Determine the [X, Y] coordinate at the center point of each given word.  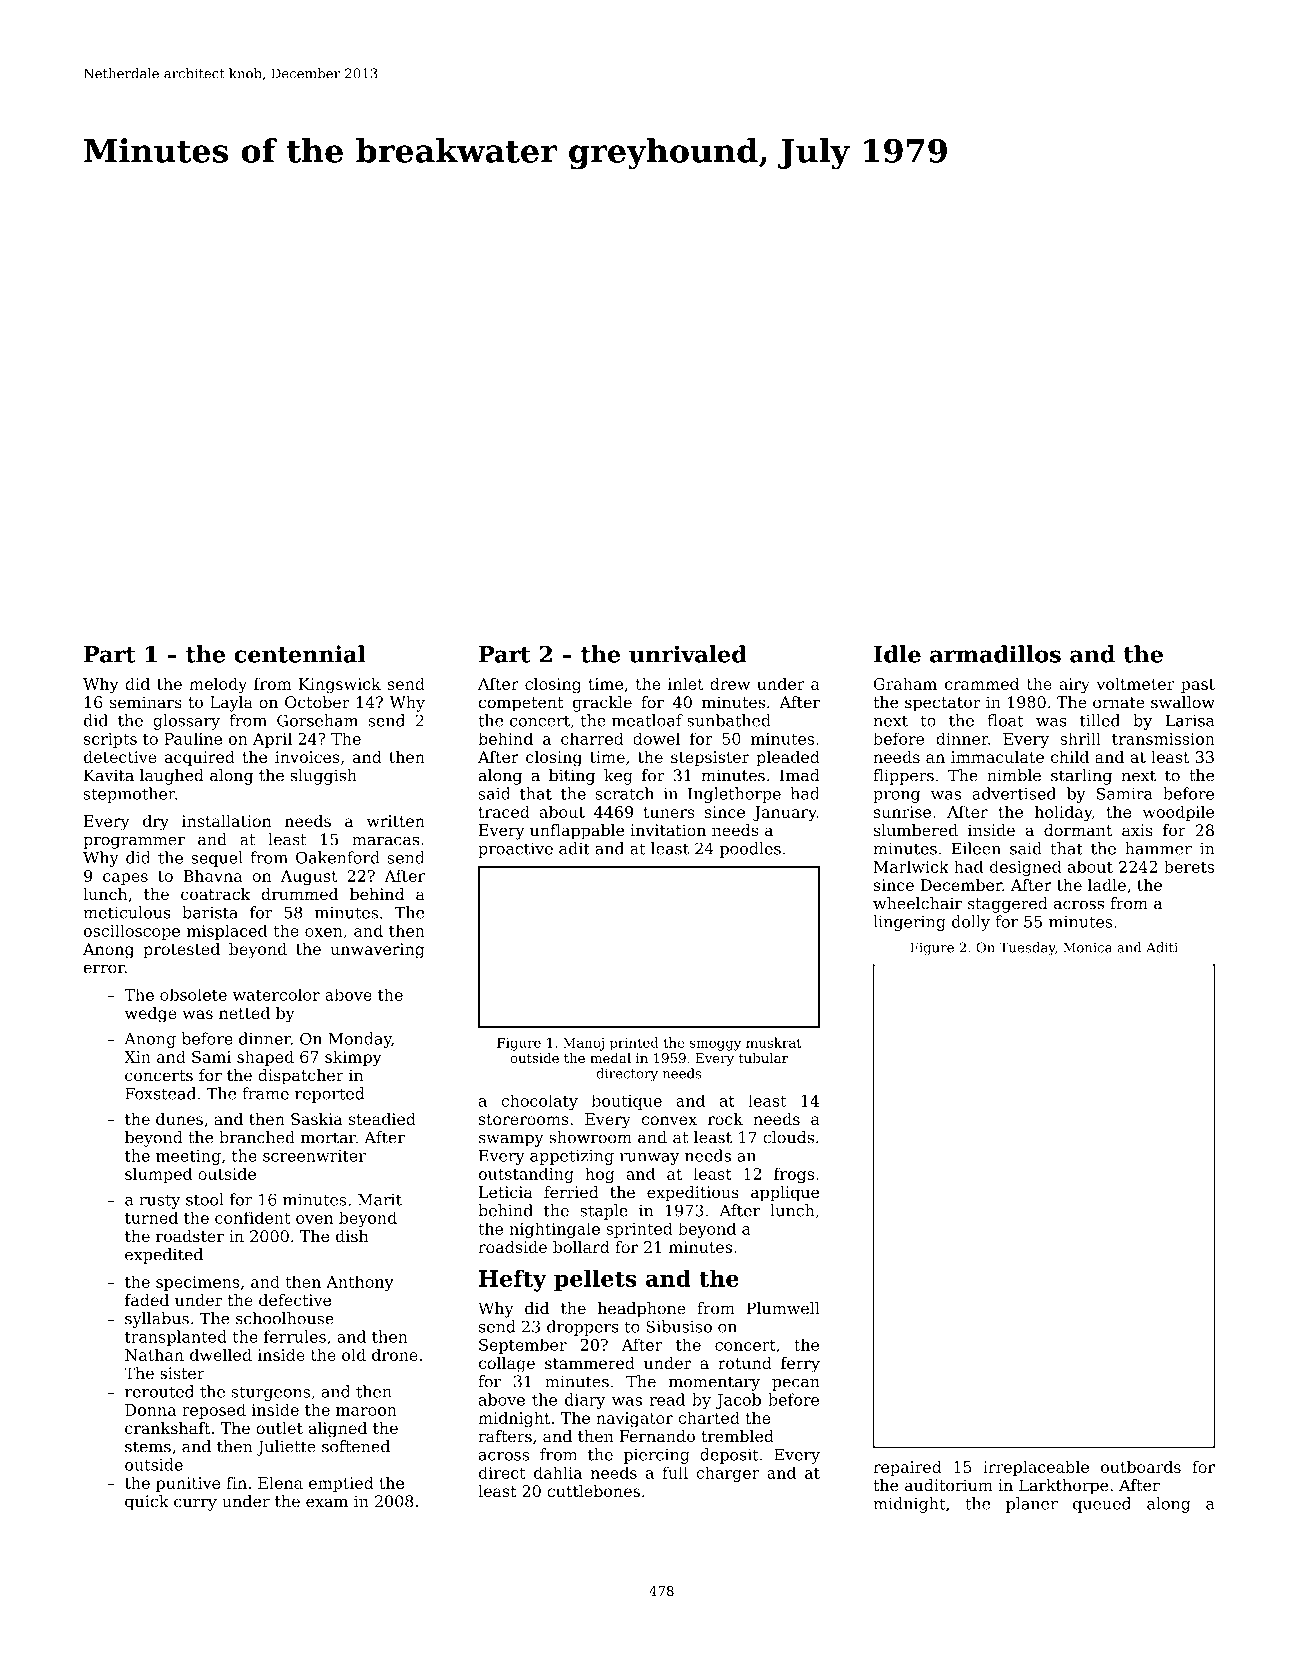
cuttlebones [593, 1491]
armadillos [995, 654]
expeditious [693, 1194]
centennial [300, 654]
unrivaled [688, 654]
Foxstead [160, 1093]
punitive [188, 1484]
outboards [1141, 1466]
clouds [788, 1137]
